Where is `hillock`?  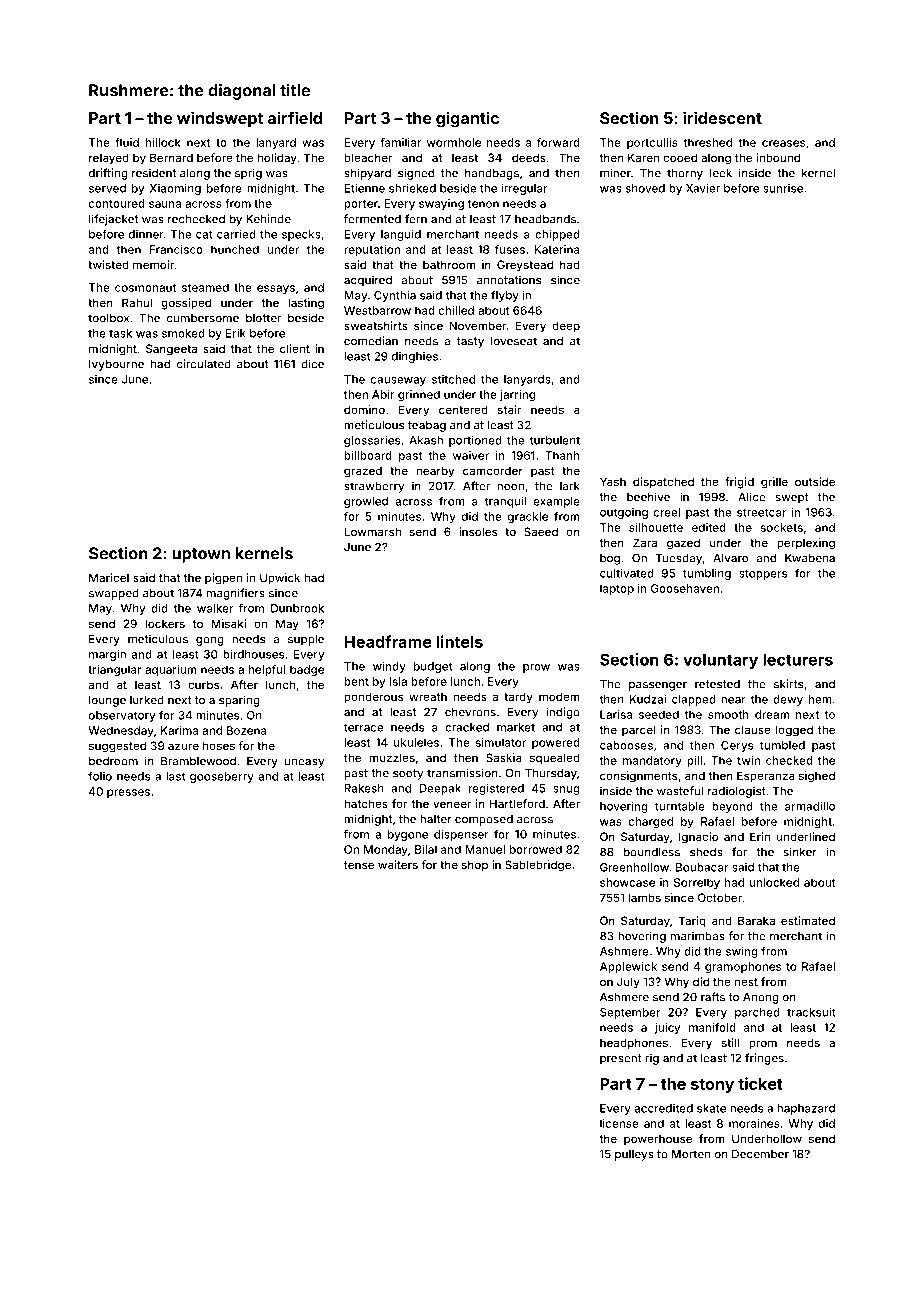 hillock is located at coordinates (163, 142).
